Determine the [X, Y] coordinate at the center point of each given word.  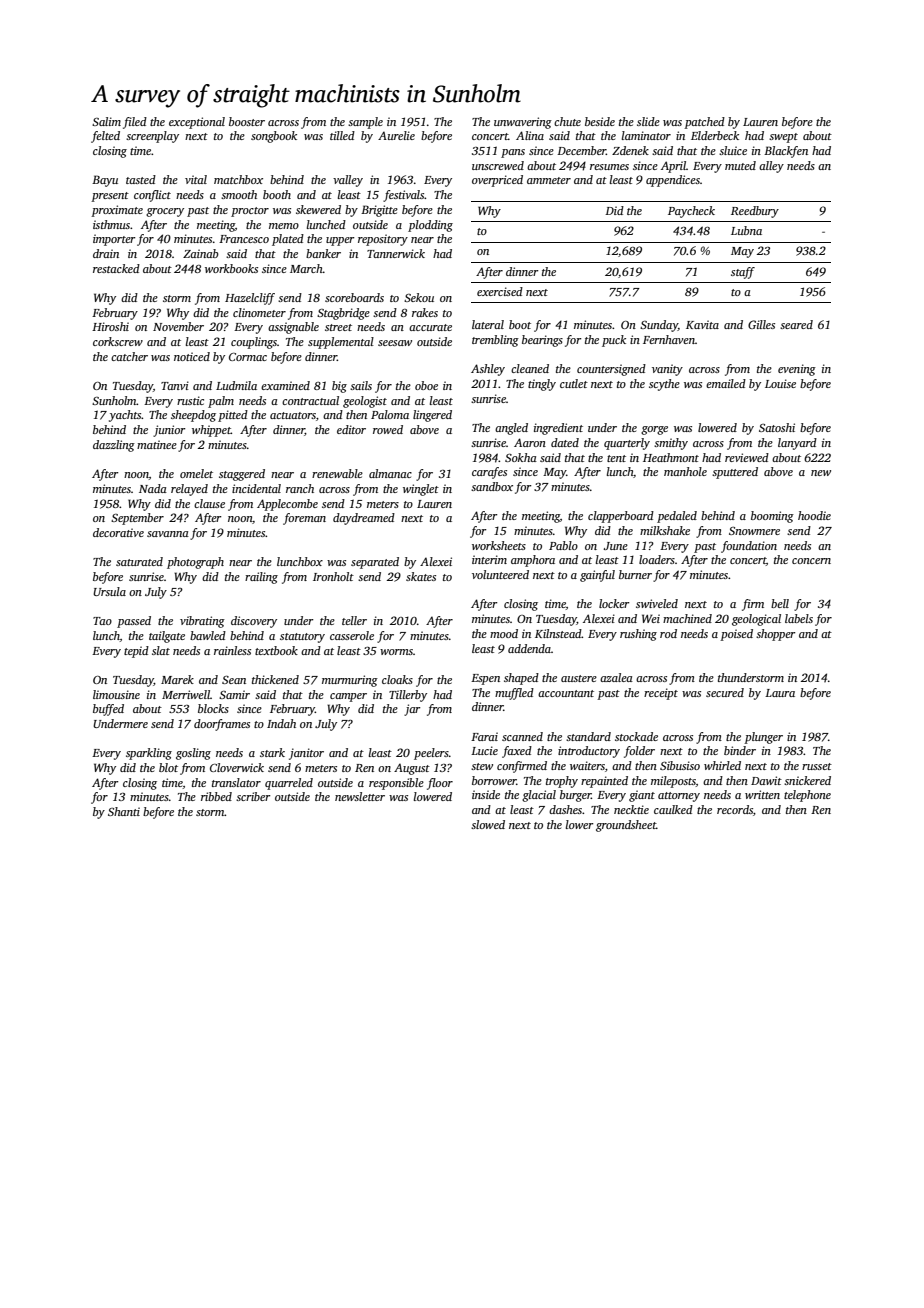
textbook [276, 650]
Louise [780, 383]
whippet [211, 431]
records [735, 809]
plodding [430, 226]
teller [354, 620]
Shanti [124, 811]
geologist [365, 402]
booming [772, 517]
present [110, 197]
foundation [749, 547]
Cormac [248, 357]
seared [796, 324]
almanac [390, 473]
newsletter [360, 796]
